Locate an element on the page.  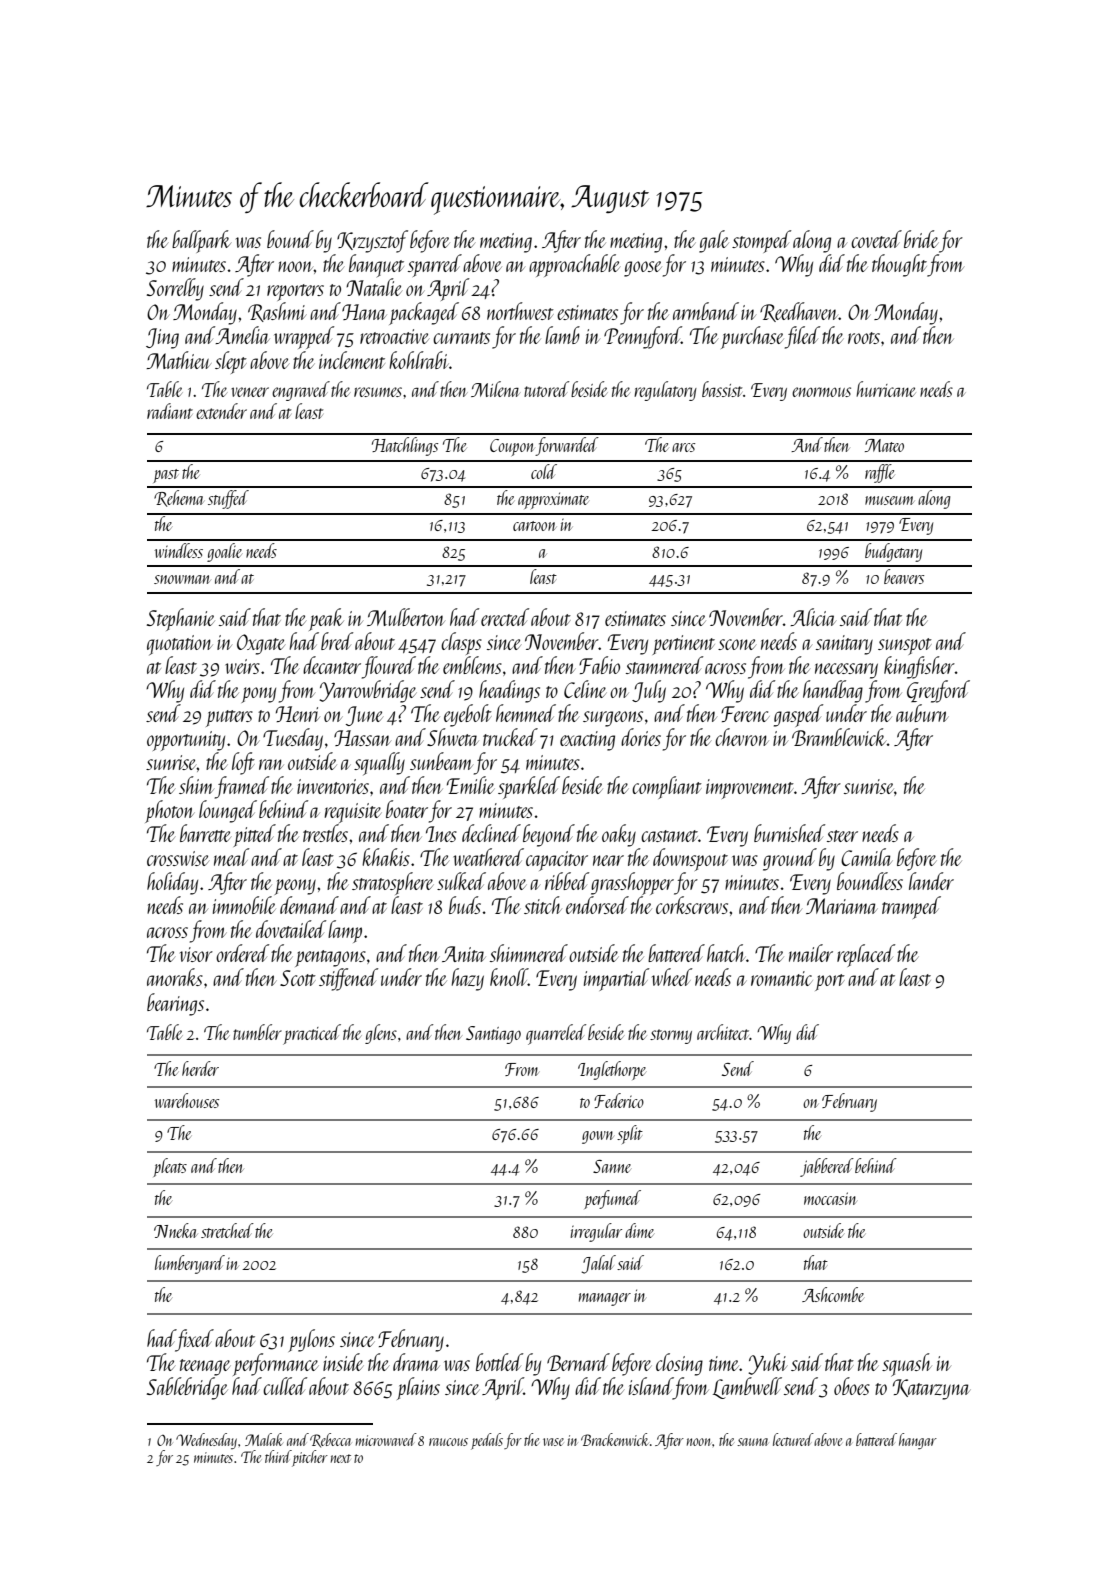
Coupon is located at coordinates (513, 447).
